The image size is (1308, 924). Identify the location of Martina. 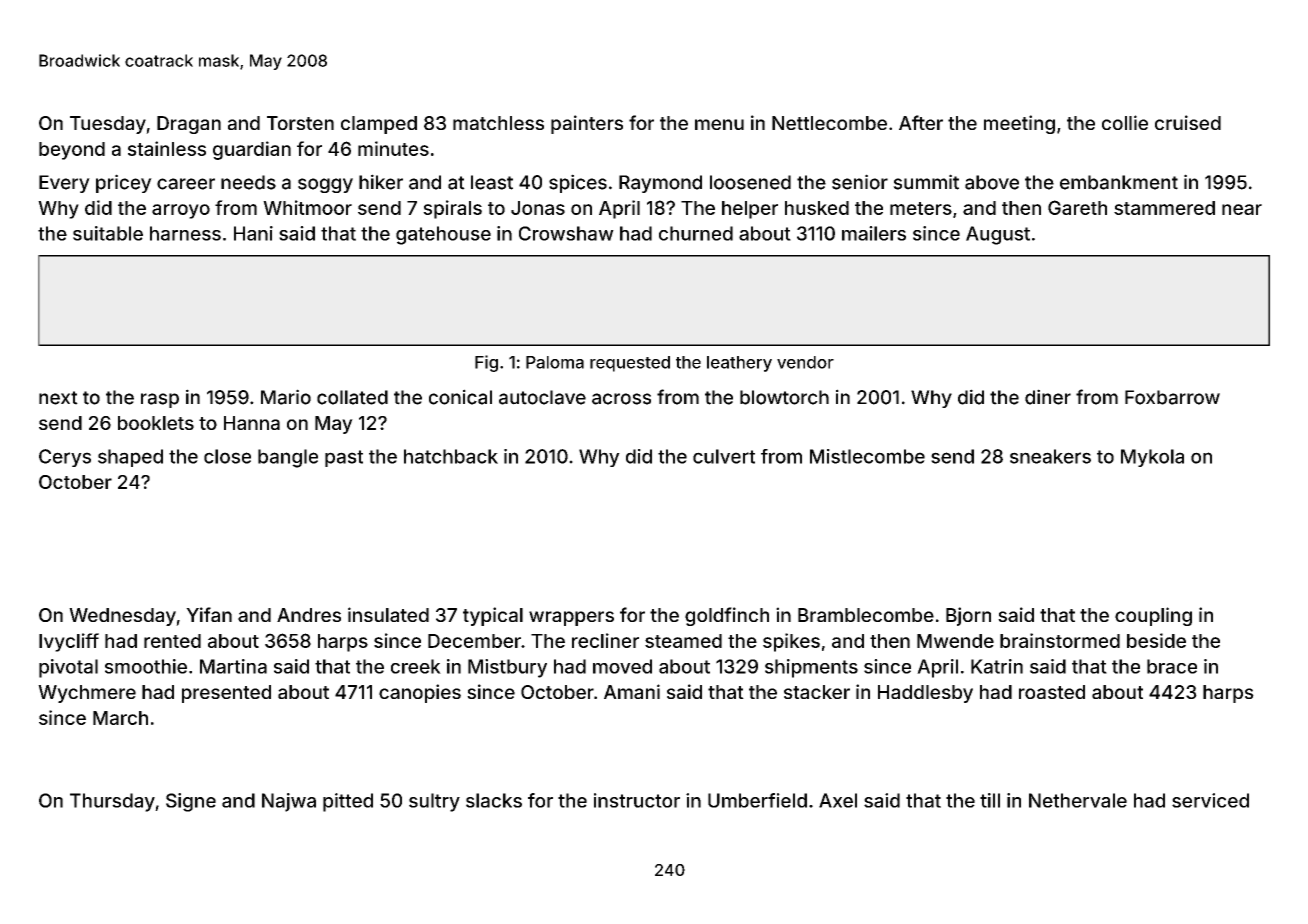
(233, 666).
